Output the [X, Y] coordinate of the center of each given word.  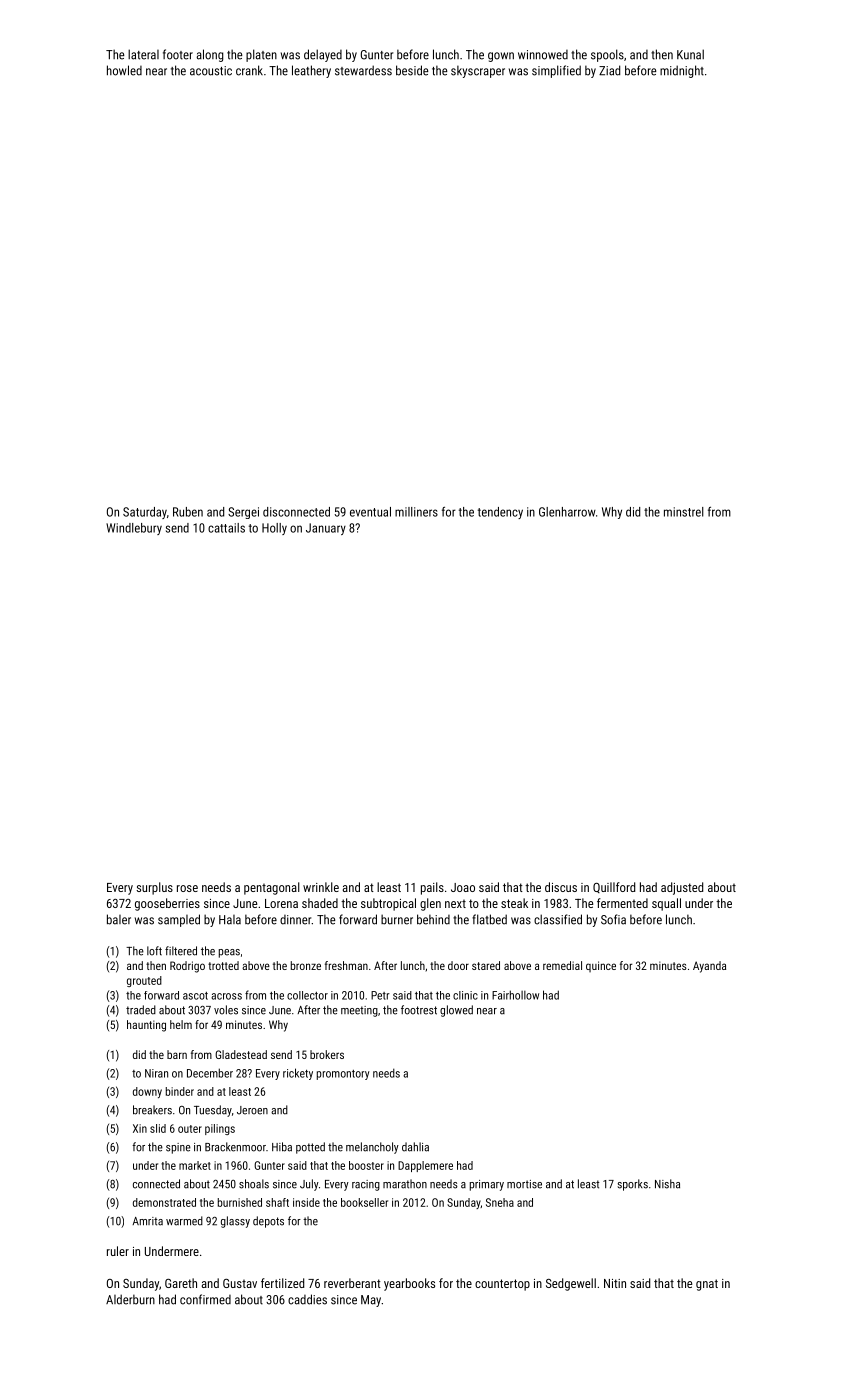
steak [514, 903]
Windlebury [134, 529]
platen [261, 55]
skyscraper [478, 71]
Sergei [243, 513]
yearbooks [409, 1284]
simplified [556, 71]
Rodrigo [187, 967]
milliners [416, 512]
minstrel [684, 512]
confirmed [205, 1299]
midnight [682, 71]
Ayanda [709, 967]
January [326, 529]
